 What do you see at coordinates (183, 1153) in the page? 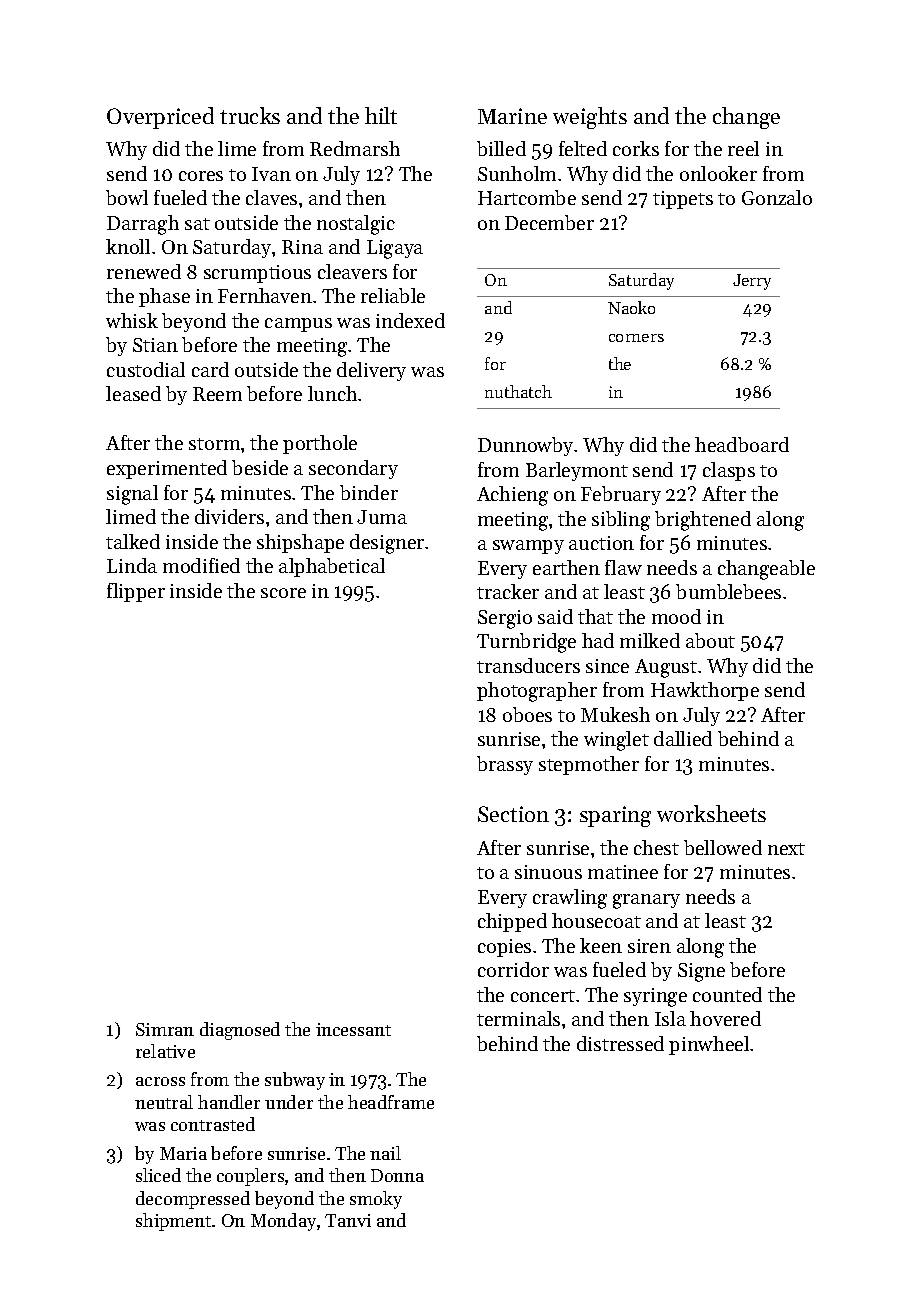
I see `Maria` at bounding box center [183, 1153].
